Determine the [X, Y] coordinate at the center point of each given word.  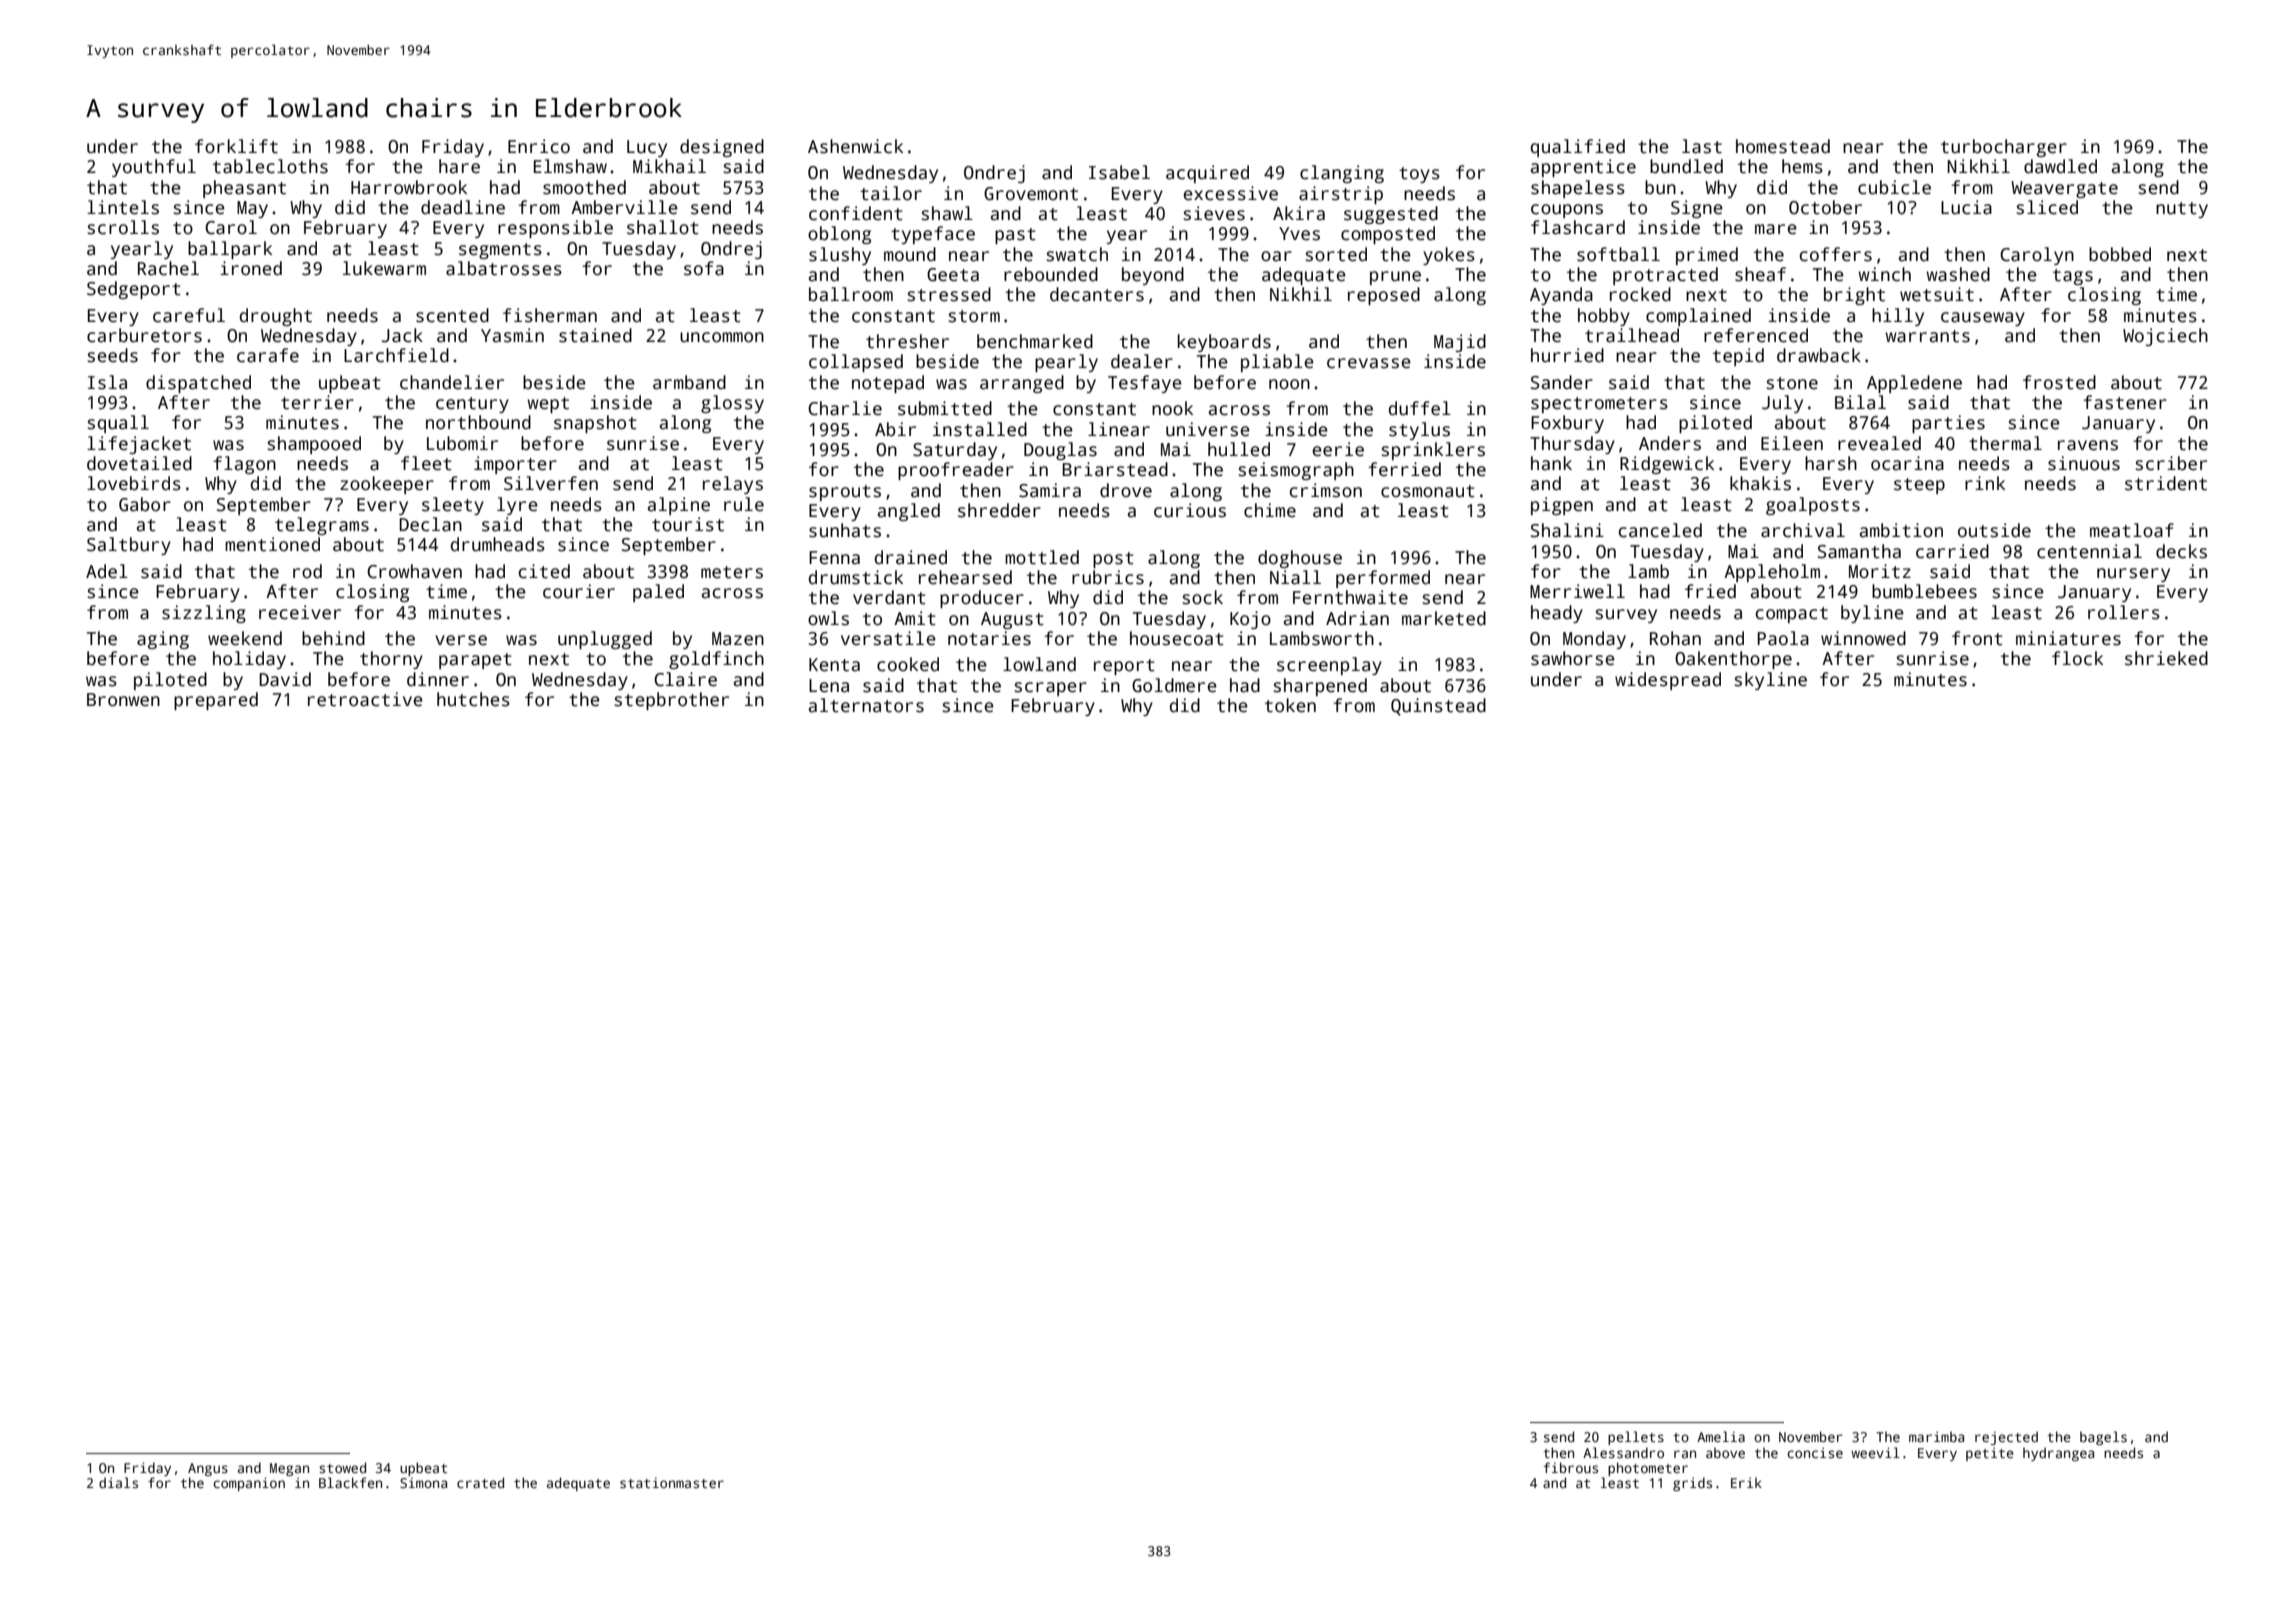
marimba [1936, 1436]
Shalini [1567, 530]
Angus [208, 1469]
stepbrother [672, 701]
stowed [342, 1467]
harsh [1831, 463]
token [1290, 705]
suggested [1391, 215]
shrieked [2166, 658]
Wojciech [2165, 337]
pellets [1636, 1438]
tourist [688, 524]
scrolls [123, 227]
